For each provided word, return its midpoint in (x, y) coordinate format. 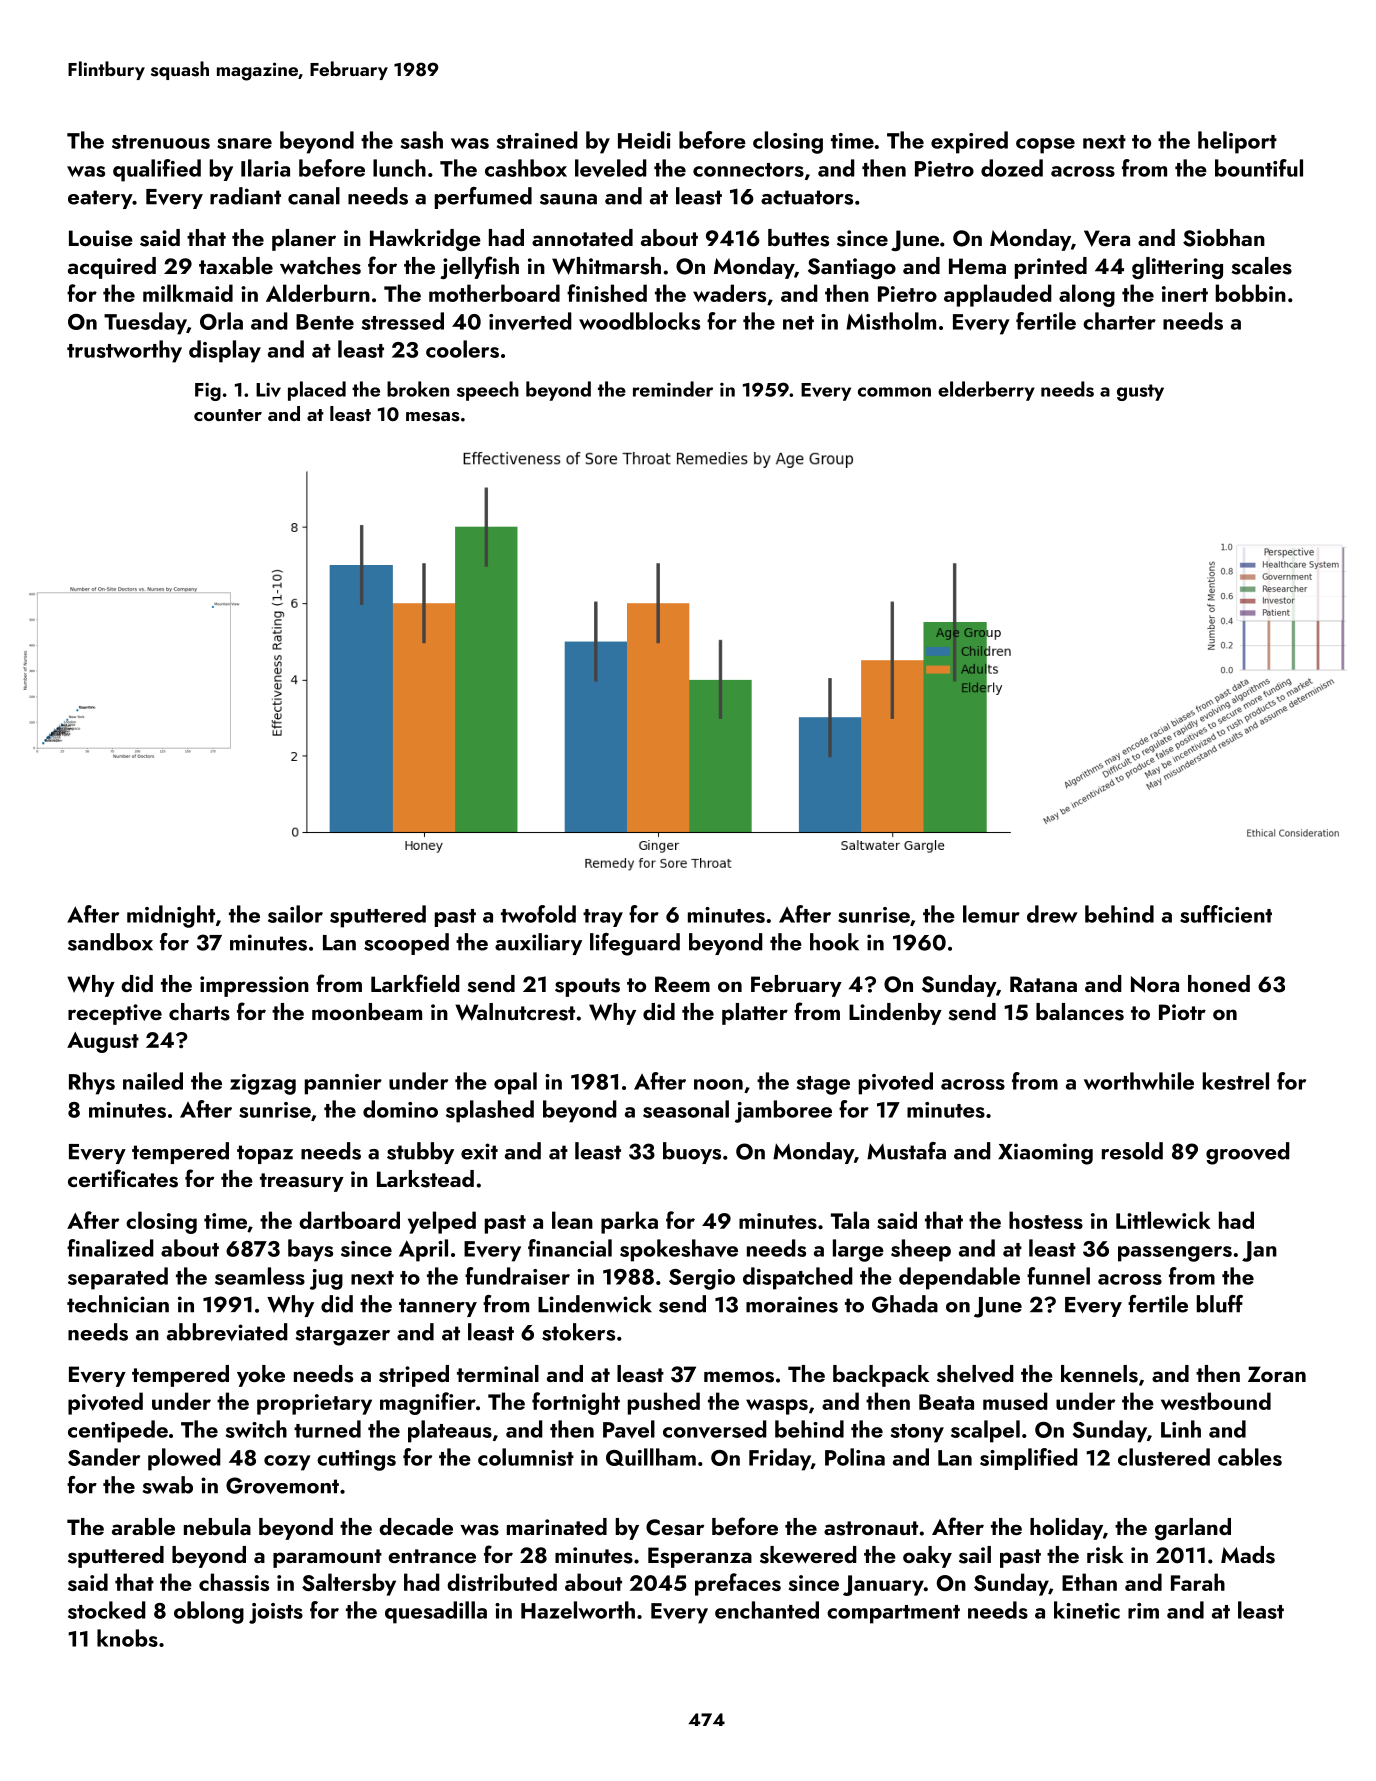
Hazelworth (578, 1610)
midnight (171, 916)
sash (422, 140)
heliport (1237, 142)
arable (143, 1526)
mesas (433, 417)
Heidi (644, 140)
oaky (927, 1557)
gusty (1140, 392)
